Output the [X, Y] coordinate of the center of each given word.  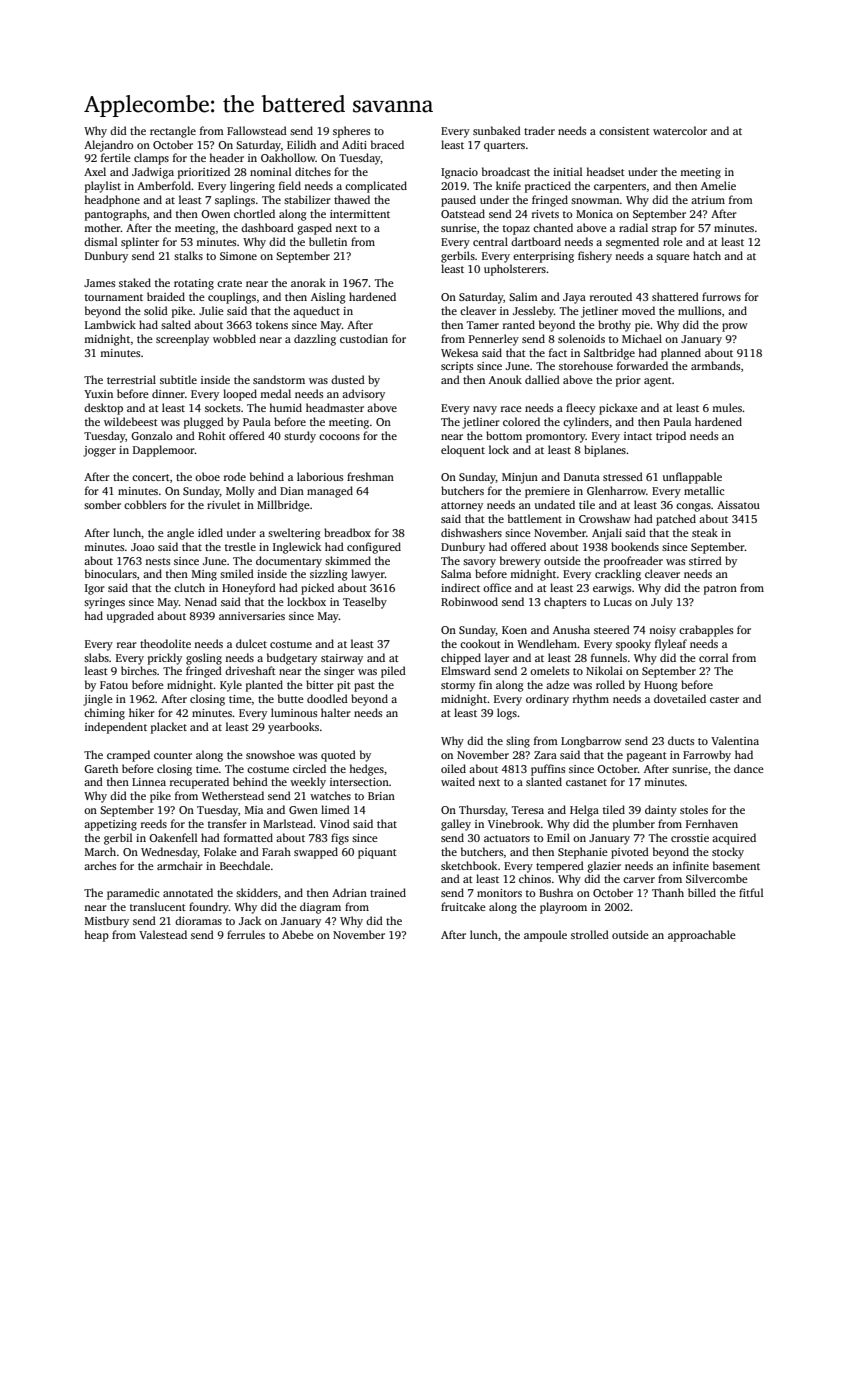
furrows [721, 296]
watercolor [680, 130]
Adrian [349, 892]
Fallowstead [257, 130]
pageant [647, 757]
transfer [227, 823]
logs [507, 714]
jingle [98, 700]
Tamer [483, 325]
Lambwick [110, 324]
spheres [351, 132]
